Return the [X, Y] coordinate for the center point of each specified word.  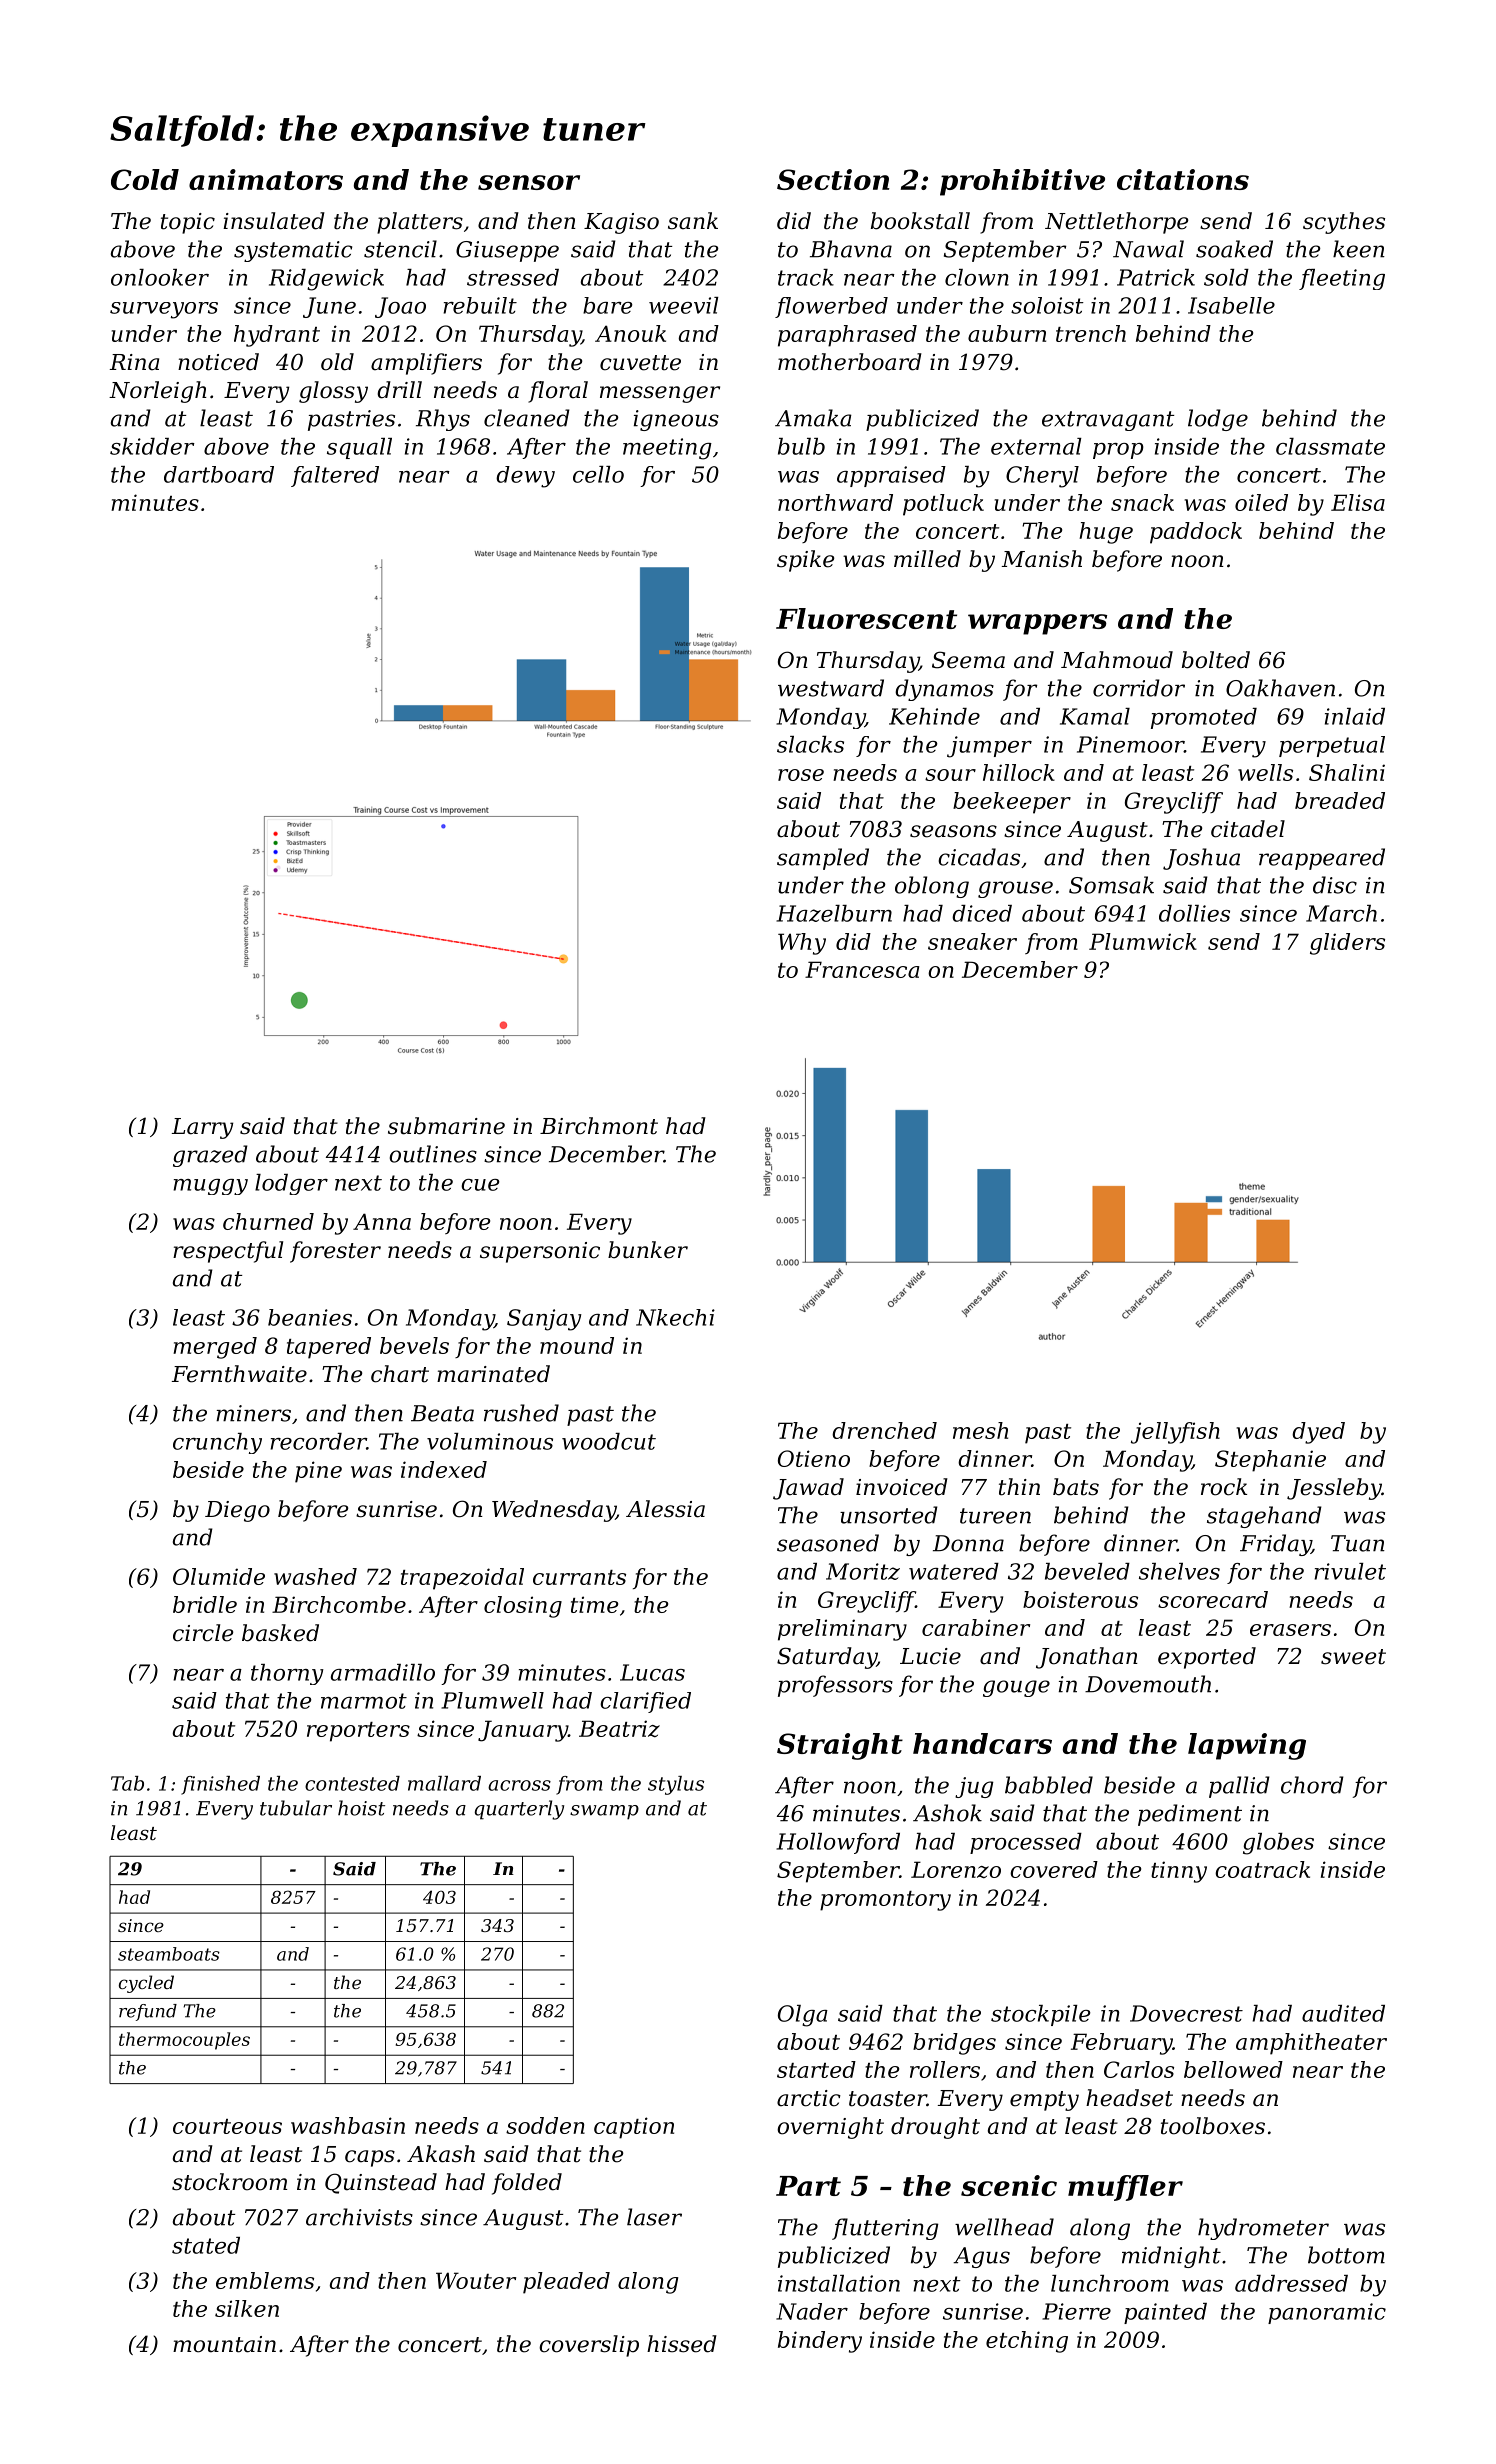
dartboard [219, 474]
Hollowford [838, 1843]
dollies [1194, 913]
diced [982, 913]
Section [833, 179]
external [1036, 446]
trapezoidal [462, 1579]
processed [1026, 1843]
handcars [982, 1743]
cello [598, 474]
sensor [529, 182]
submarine [446, 1126]
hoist [361, 1808]
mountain [224, 2344]
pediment [1190, 1815]
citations [1183, 179]
